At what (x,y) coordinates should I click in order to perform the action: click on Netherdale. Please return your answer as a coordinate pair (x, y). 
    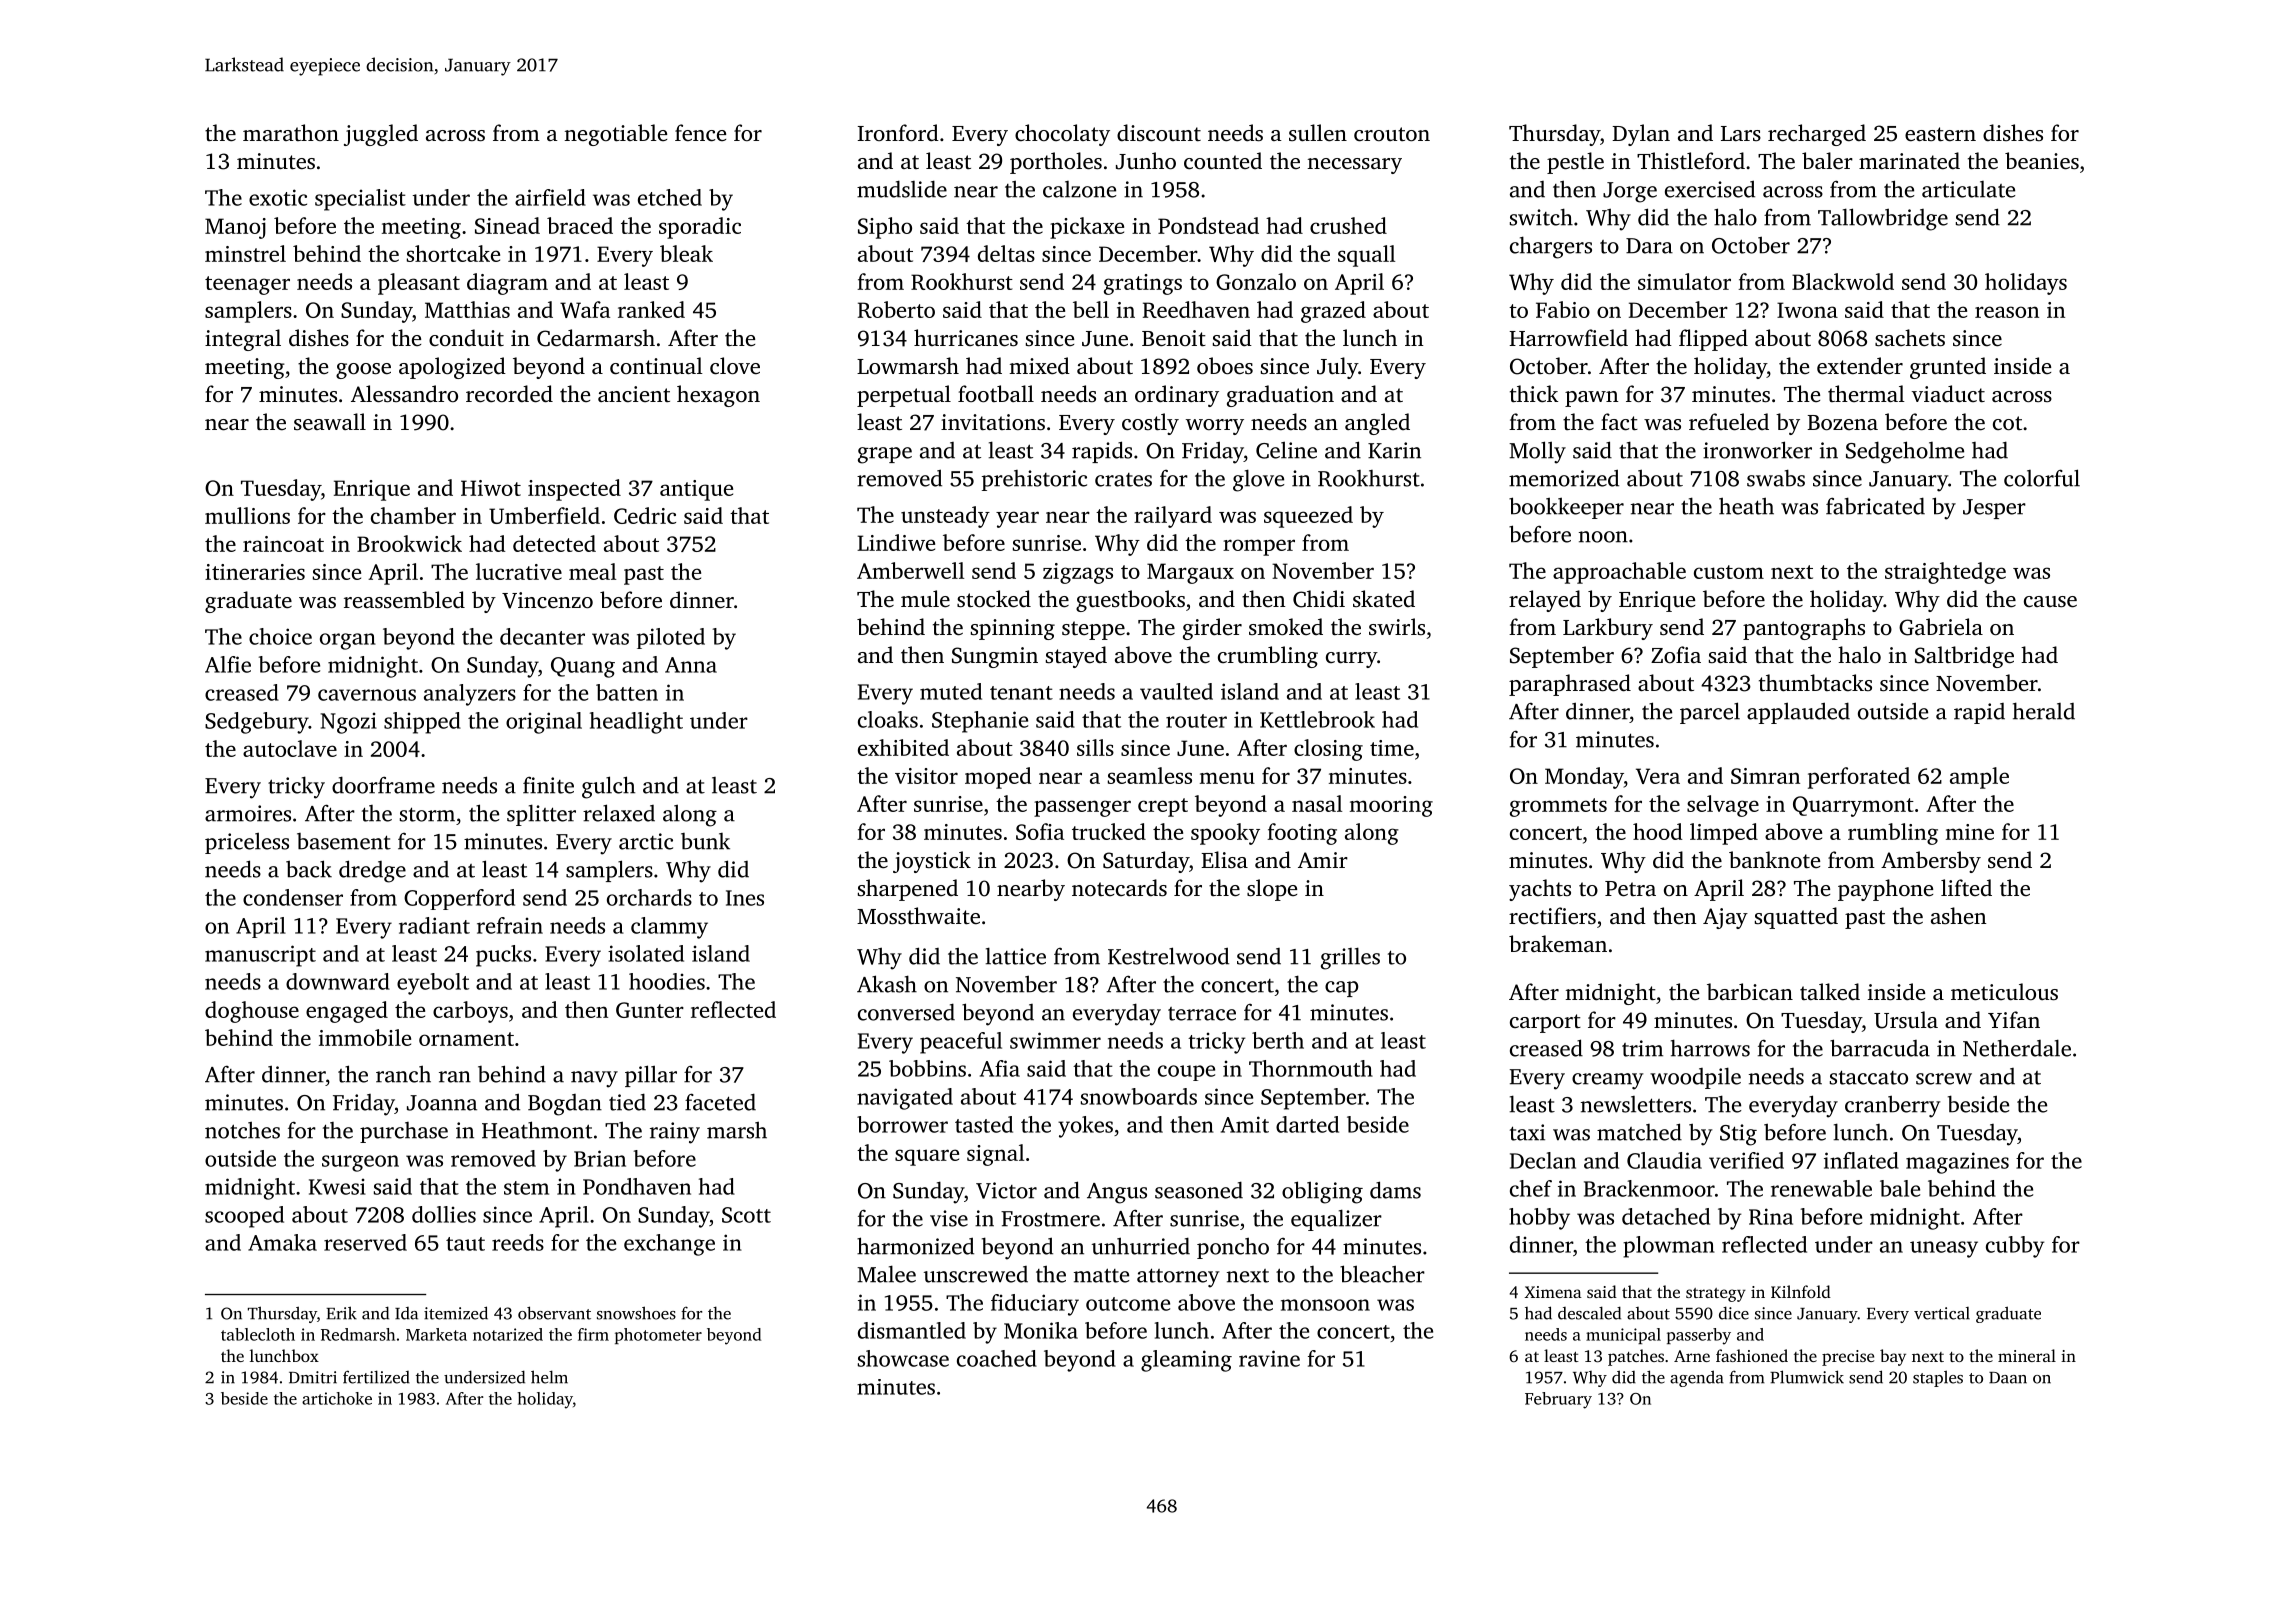
    Looking at the image, I should click on (2017, 1048).
